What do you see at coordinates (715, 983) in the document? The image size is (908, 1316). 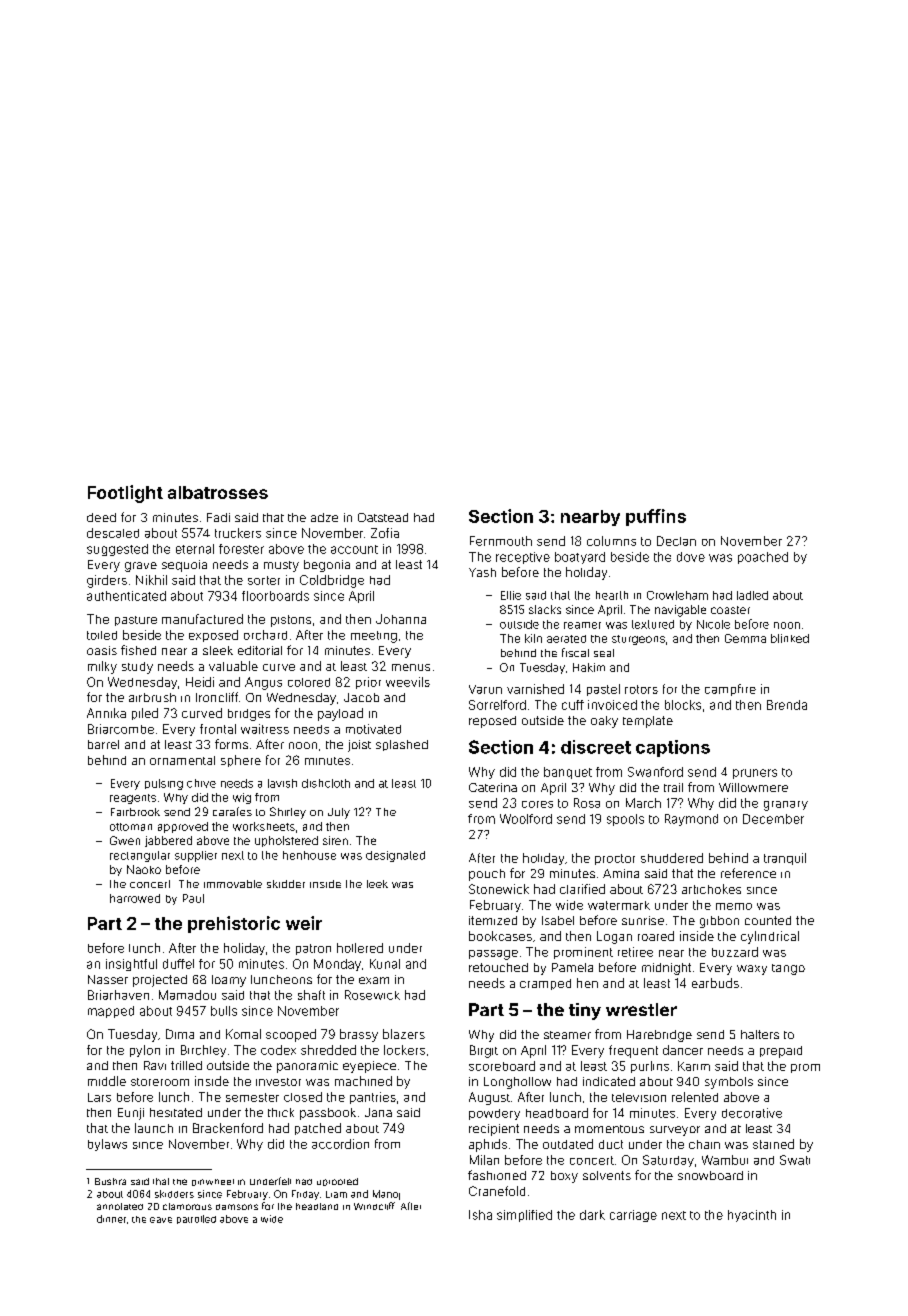 I see `earbuds` at bounding box center [715, 983].
